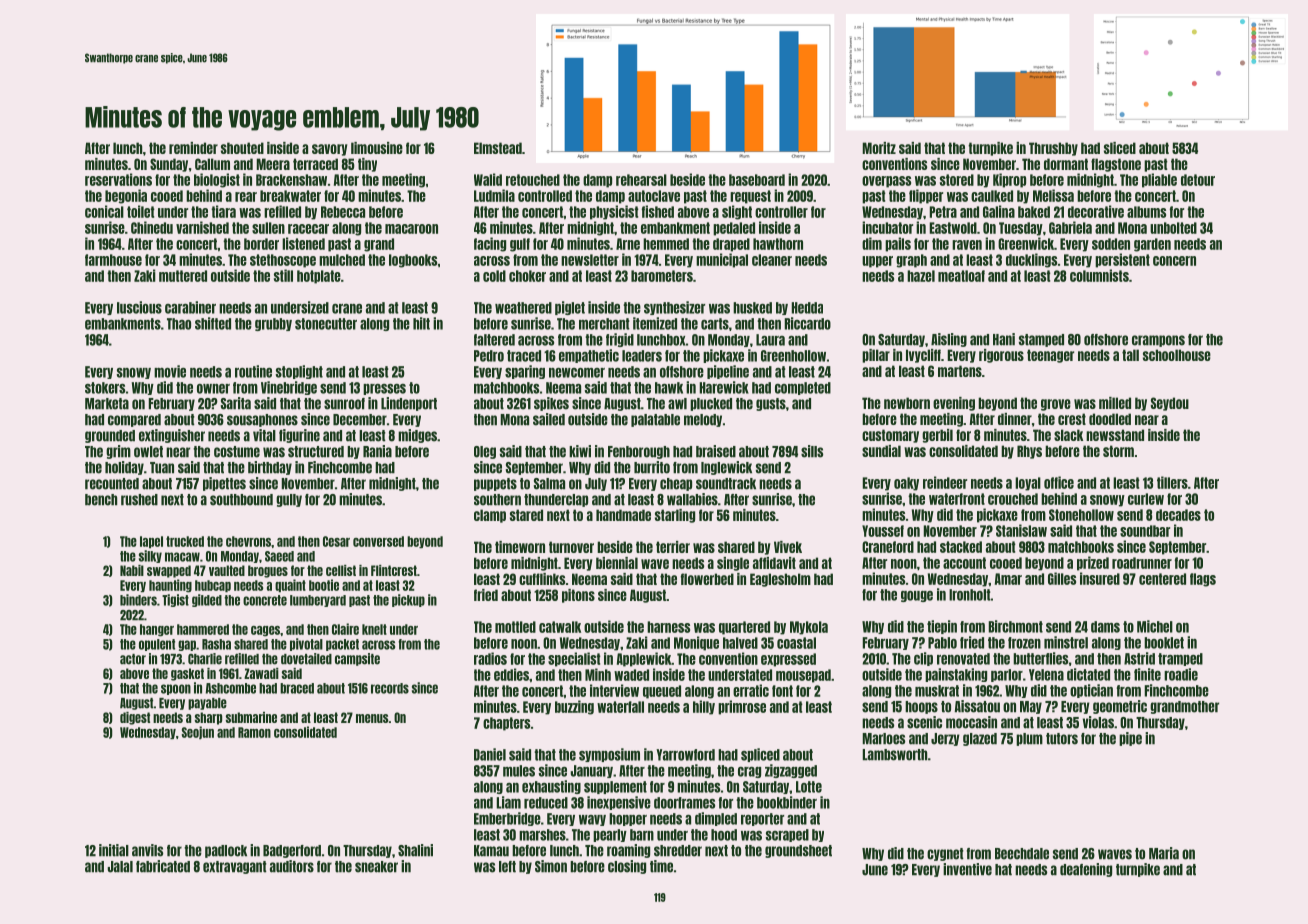 The width and height of the screenshot is (1308, 924). What do you see at coordinates (551, 866) in the screenshot?
I see `Simon` at bounding box center [551, 866].
